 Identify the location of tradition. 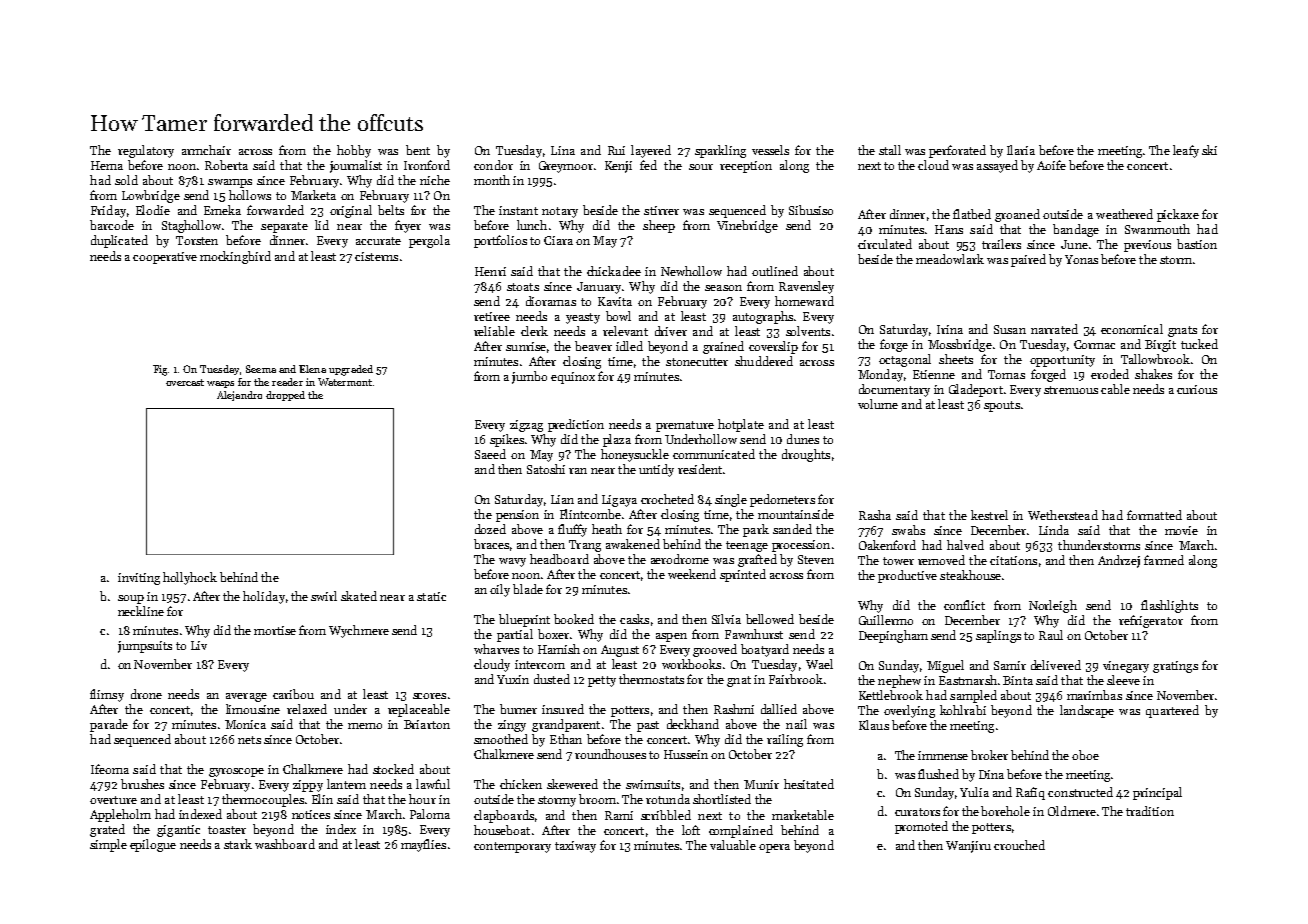
(1150, 811).
